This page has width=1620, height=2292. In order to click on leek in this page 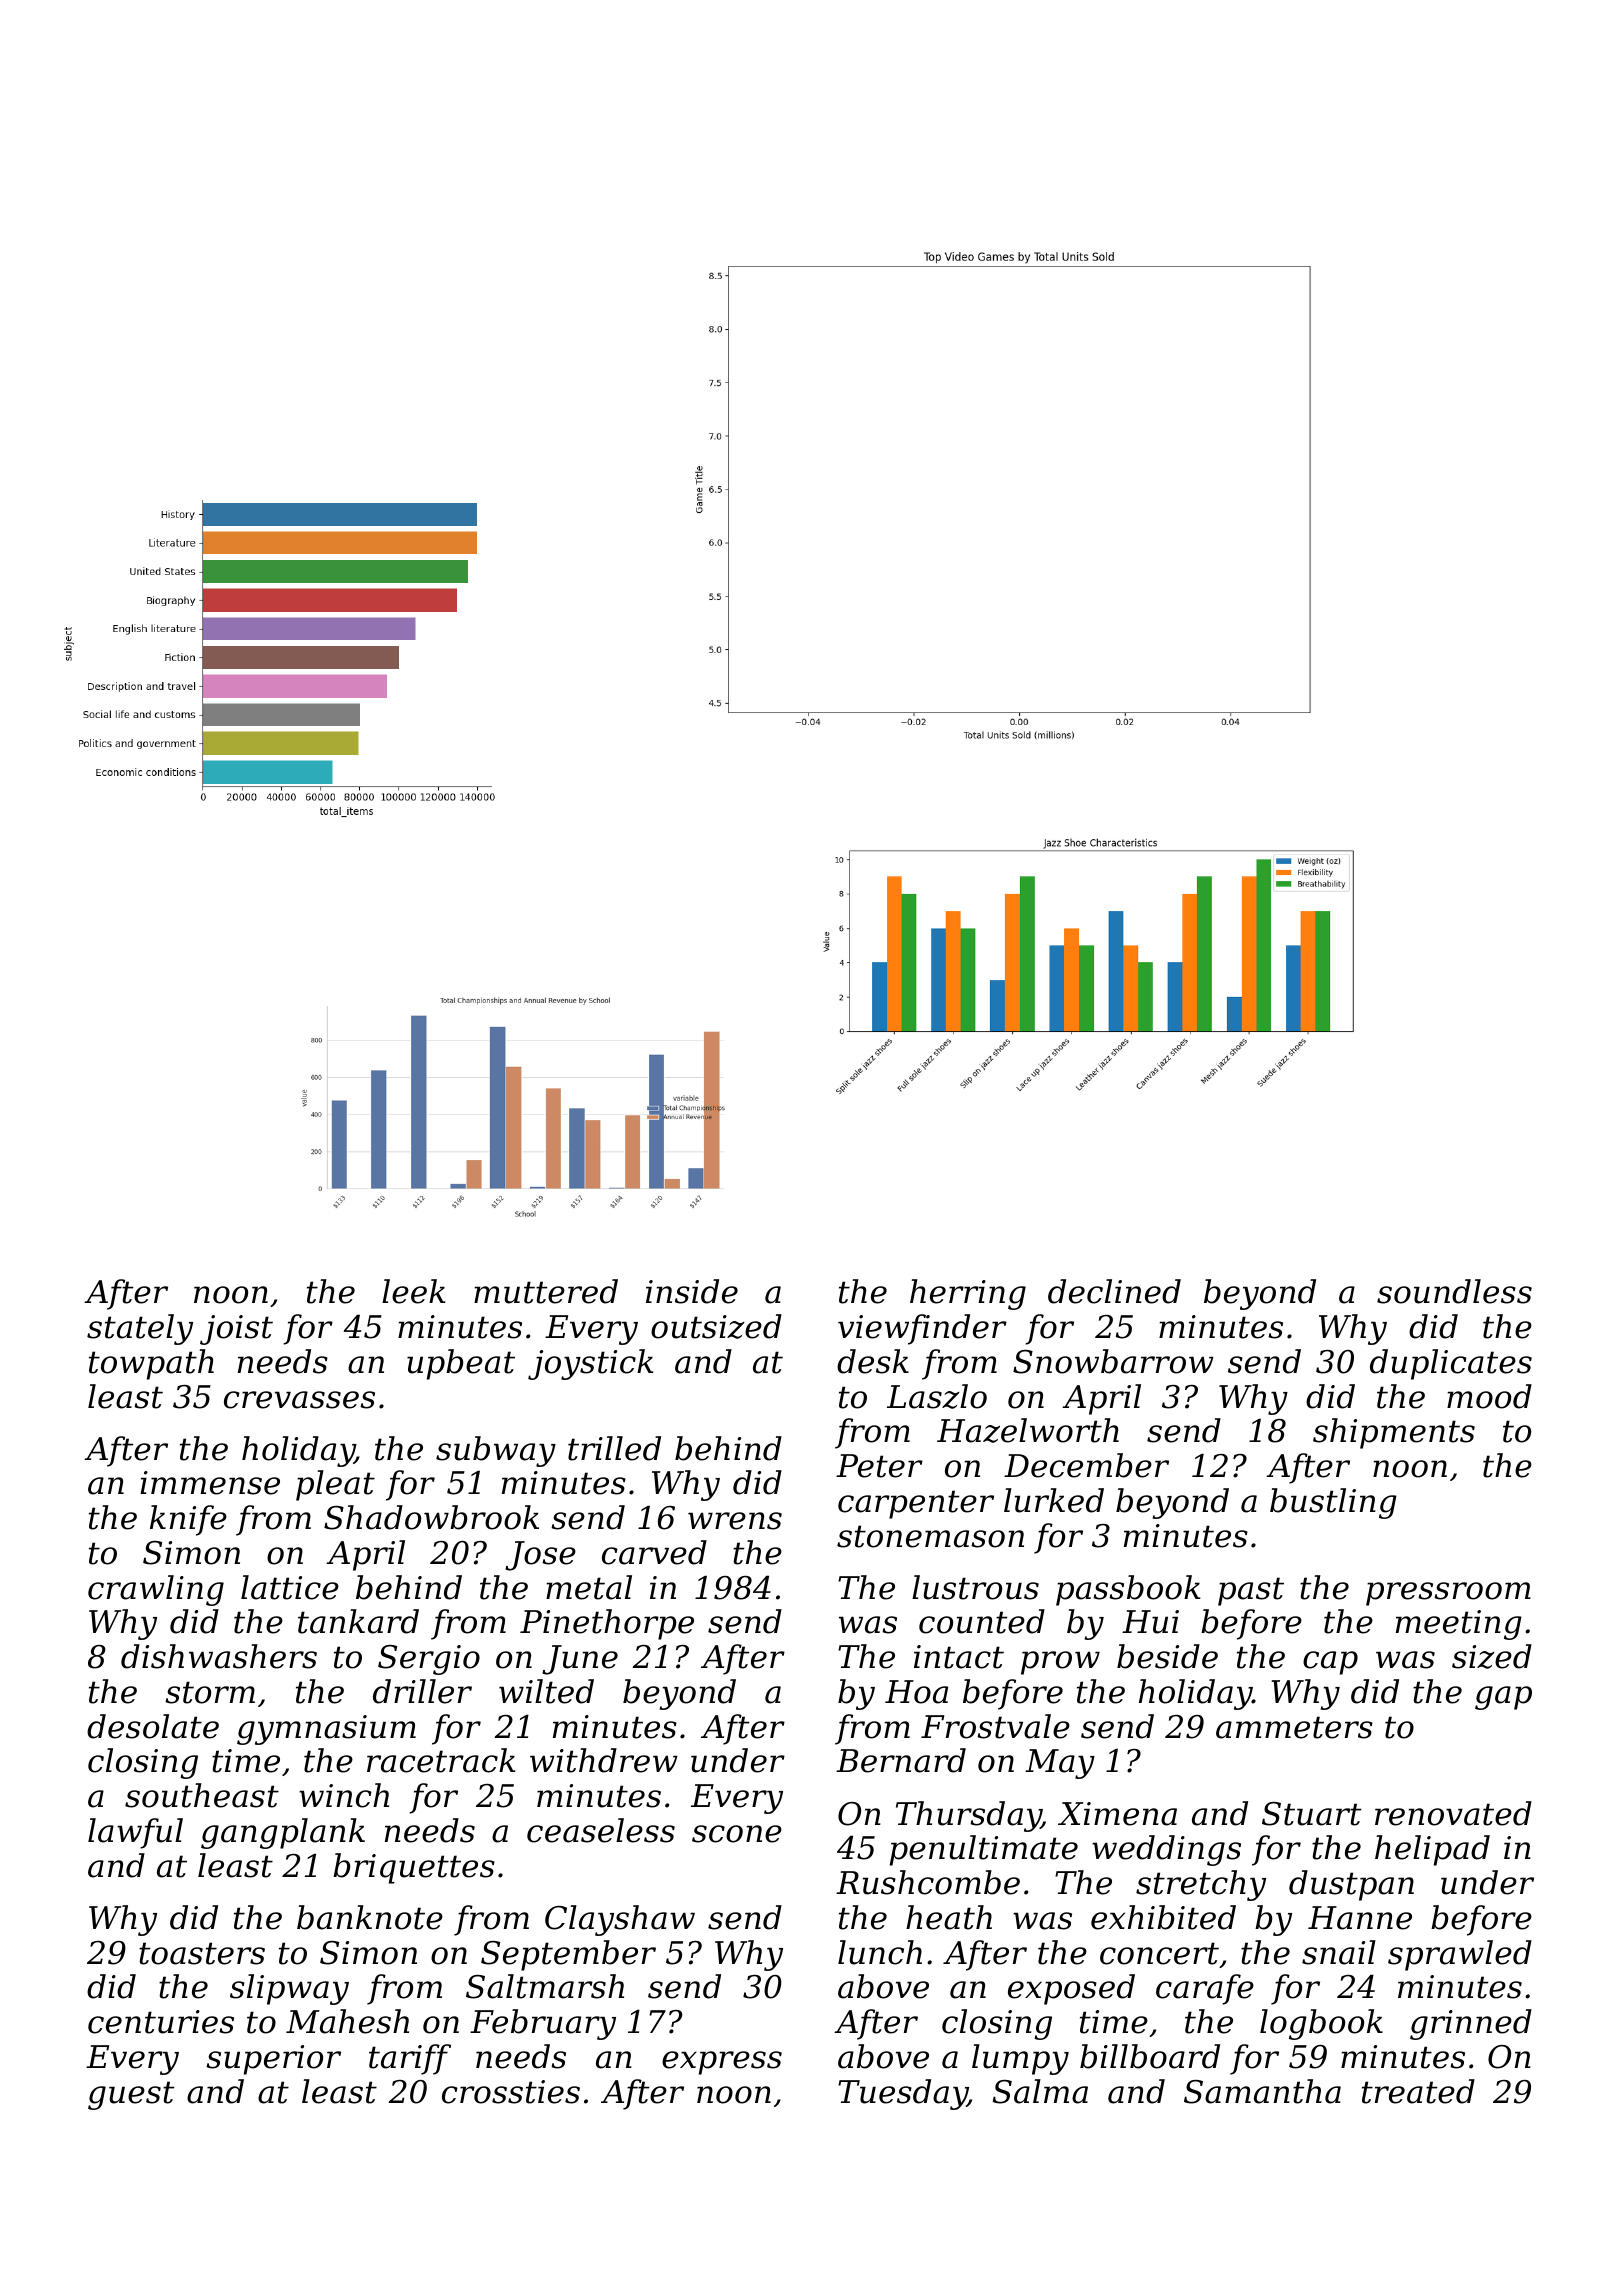, I will do `click(413, 1291)`.
